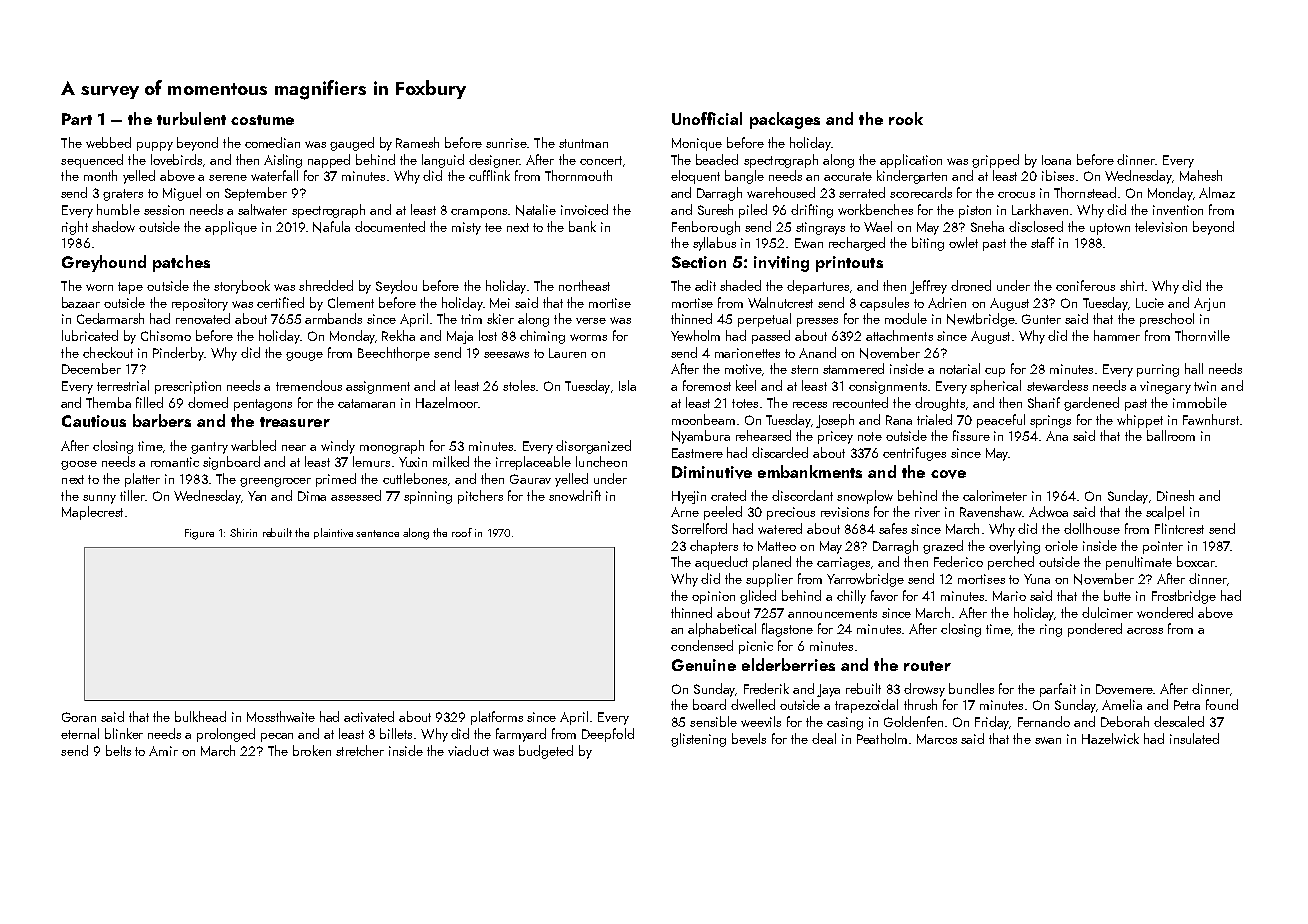  What do you see at coordinates (828, 690) in the document?
I see `Jaya` at bounding box center [828, 690].
